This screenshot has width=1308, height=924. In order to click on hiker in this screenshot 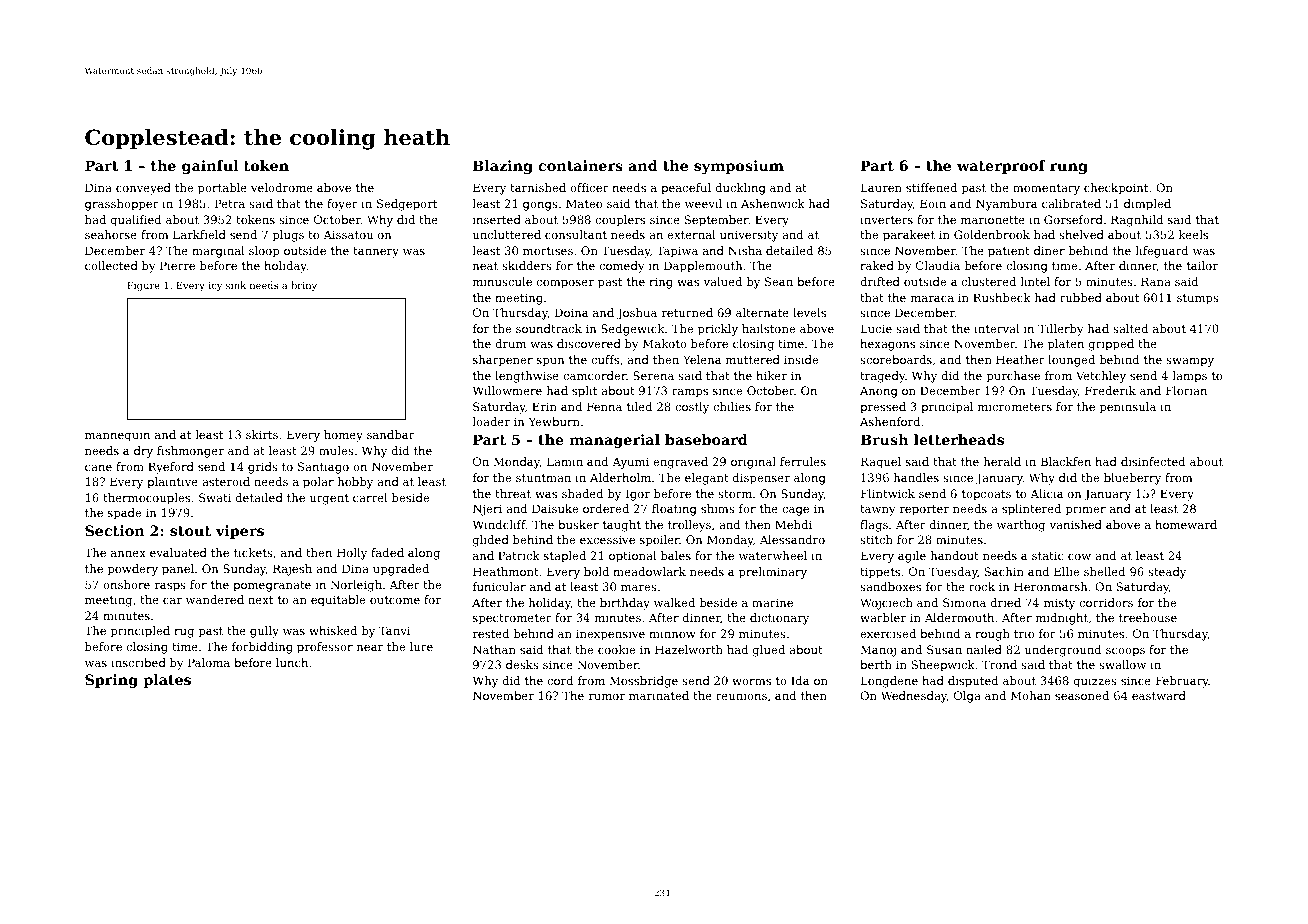, I will do `click(771, 375)`.
